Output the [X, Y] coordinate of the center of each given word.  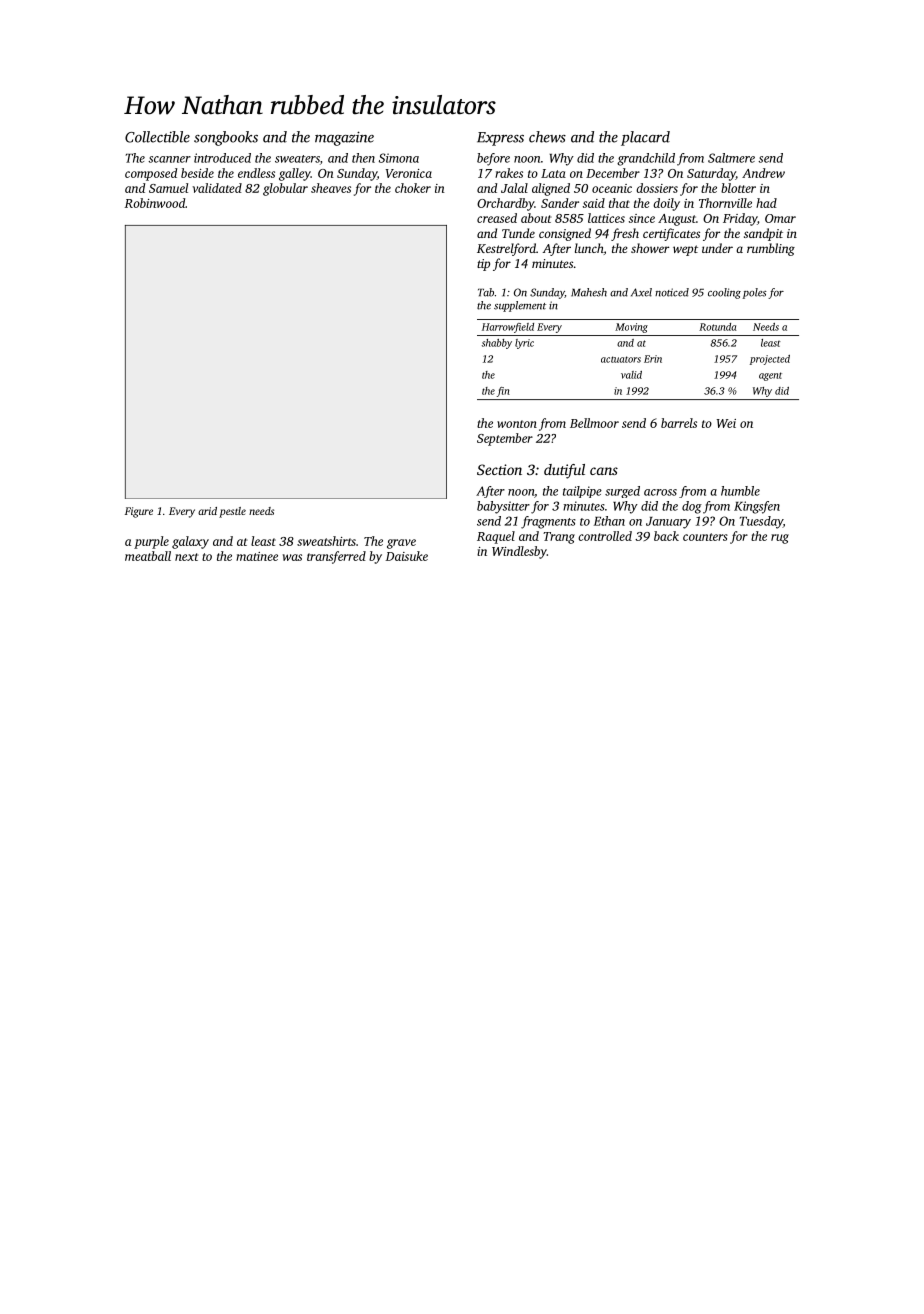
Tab [486, 292]
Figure [139, 512]
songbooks [226, 138]
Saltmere [731, 158]
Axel [641, 292]
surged [622, 492]
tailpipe [582, 492]
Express [500, 139]
